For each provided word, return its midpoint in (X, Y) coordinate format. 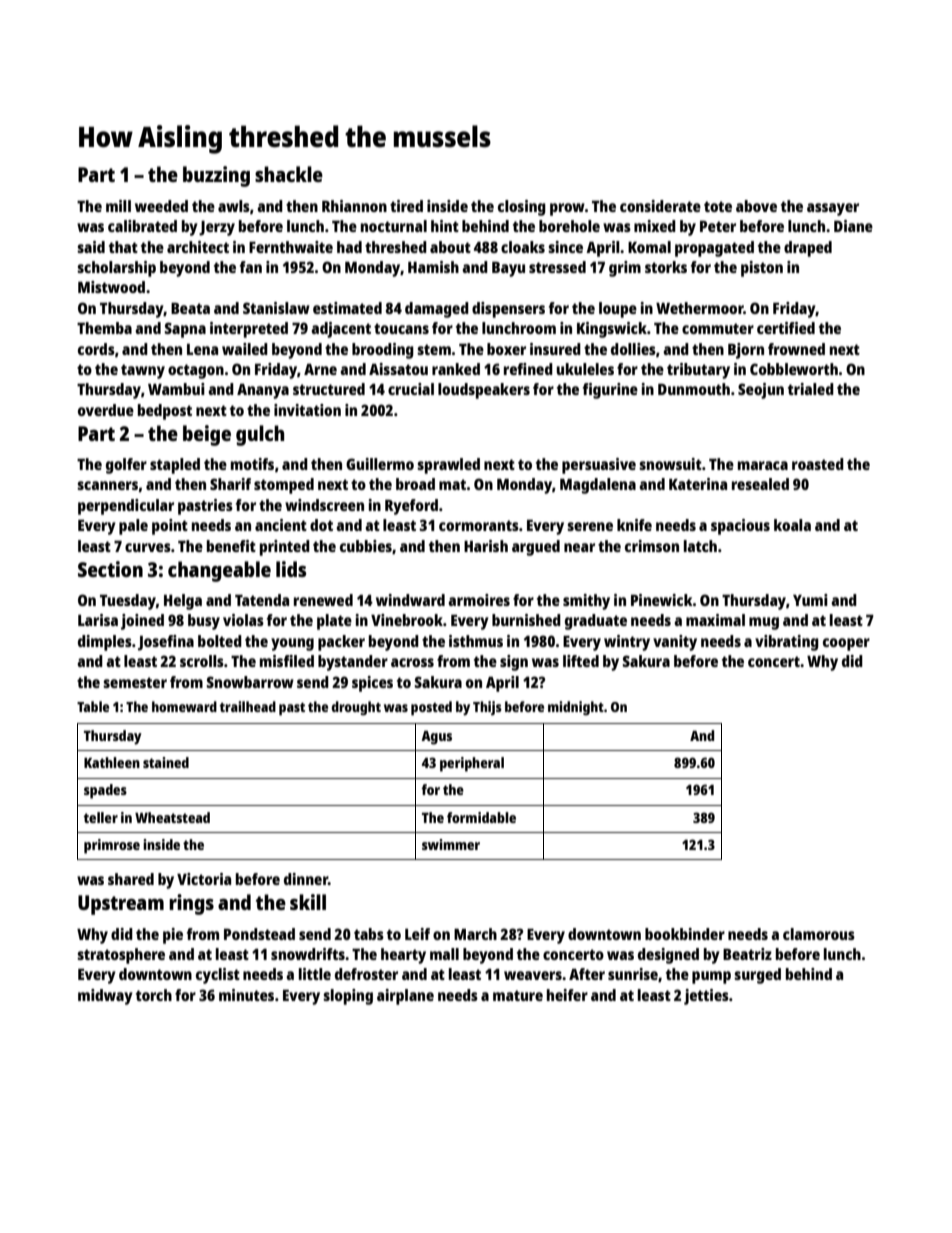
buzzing (216, 176)
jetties (706, 997)
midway (105, 997)
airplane (405, 997)
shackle (289, 174)
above (756, 206)
